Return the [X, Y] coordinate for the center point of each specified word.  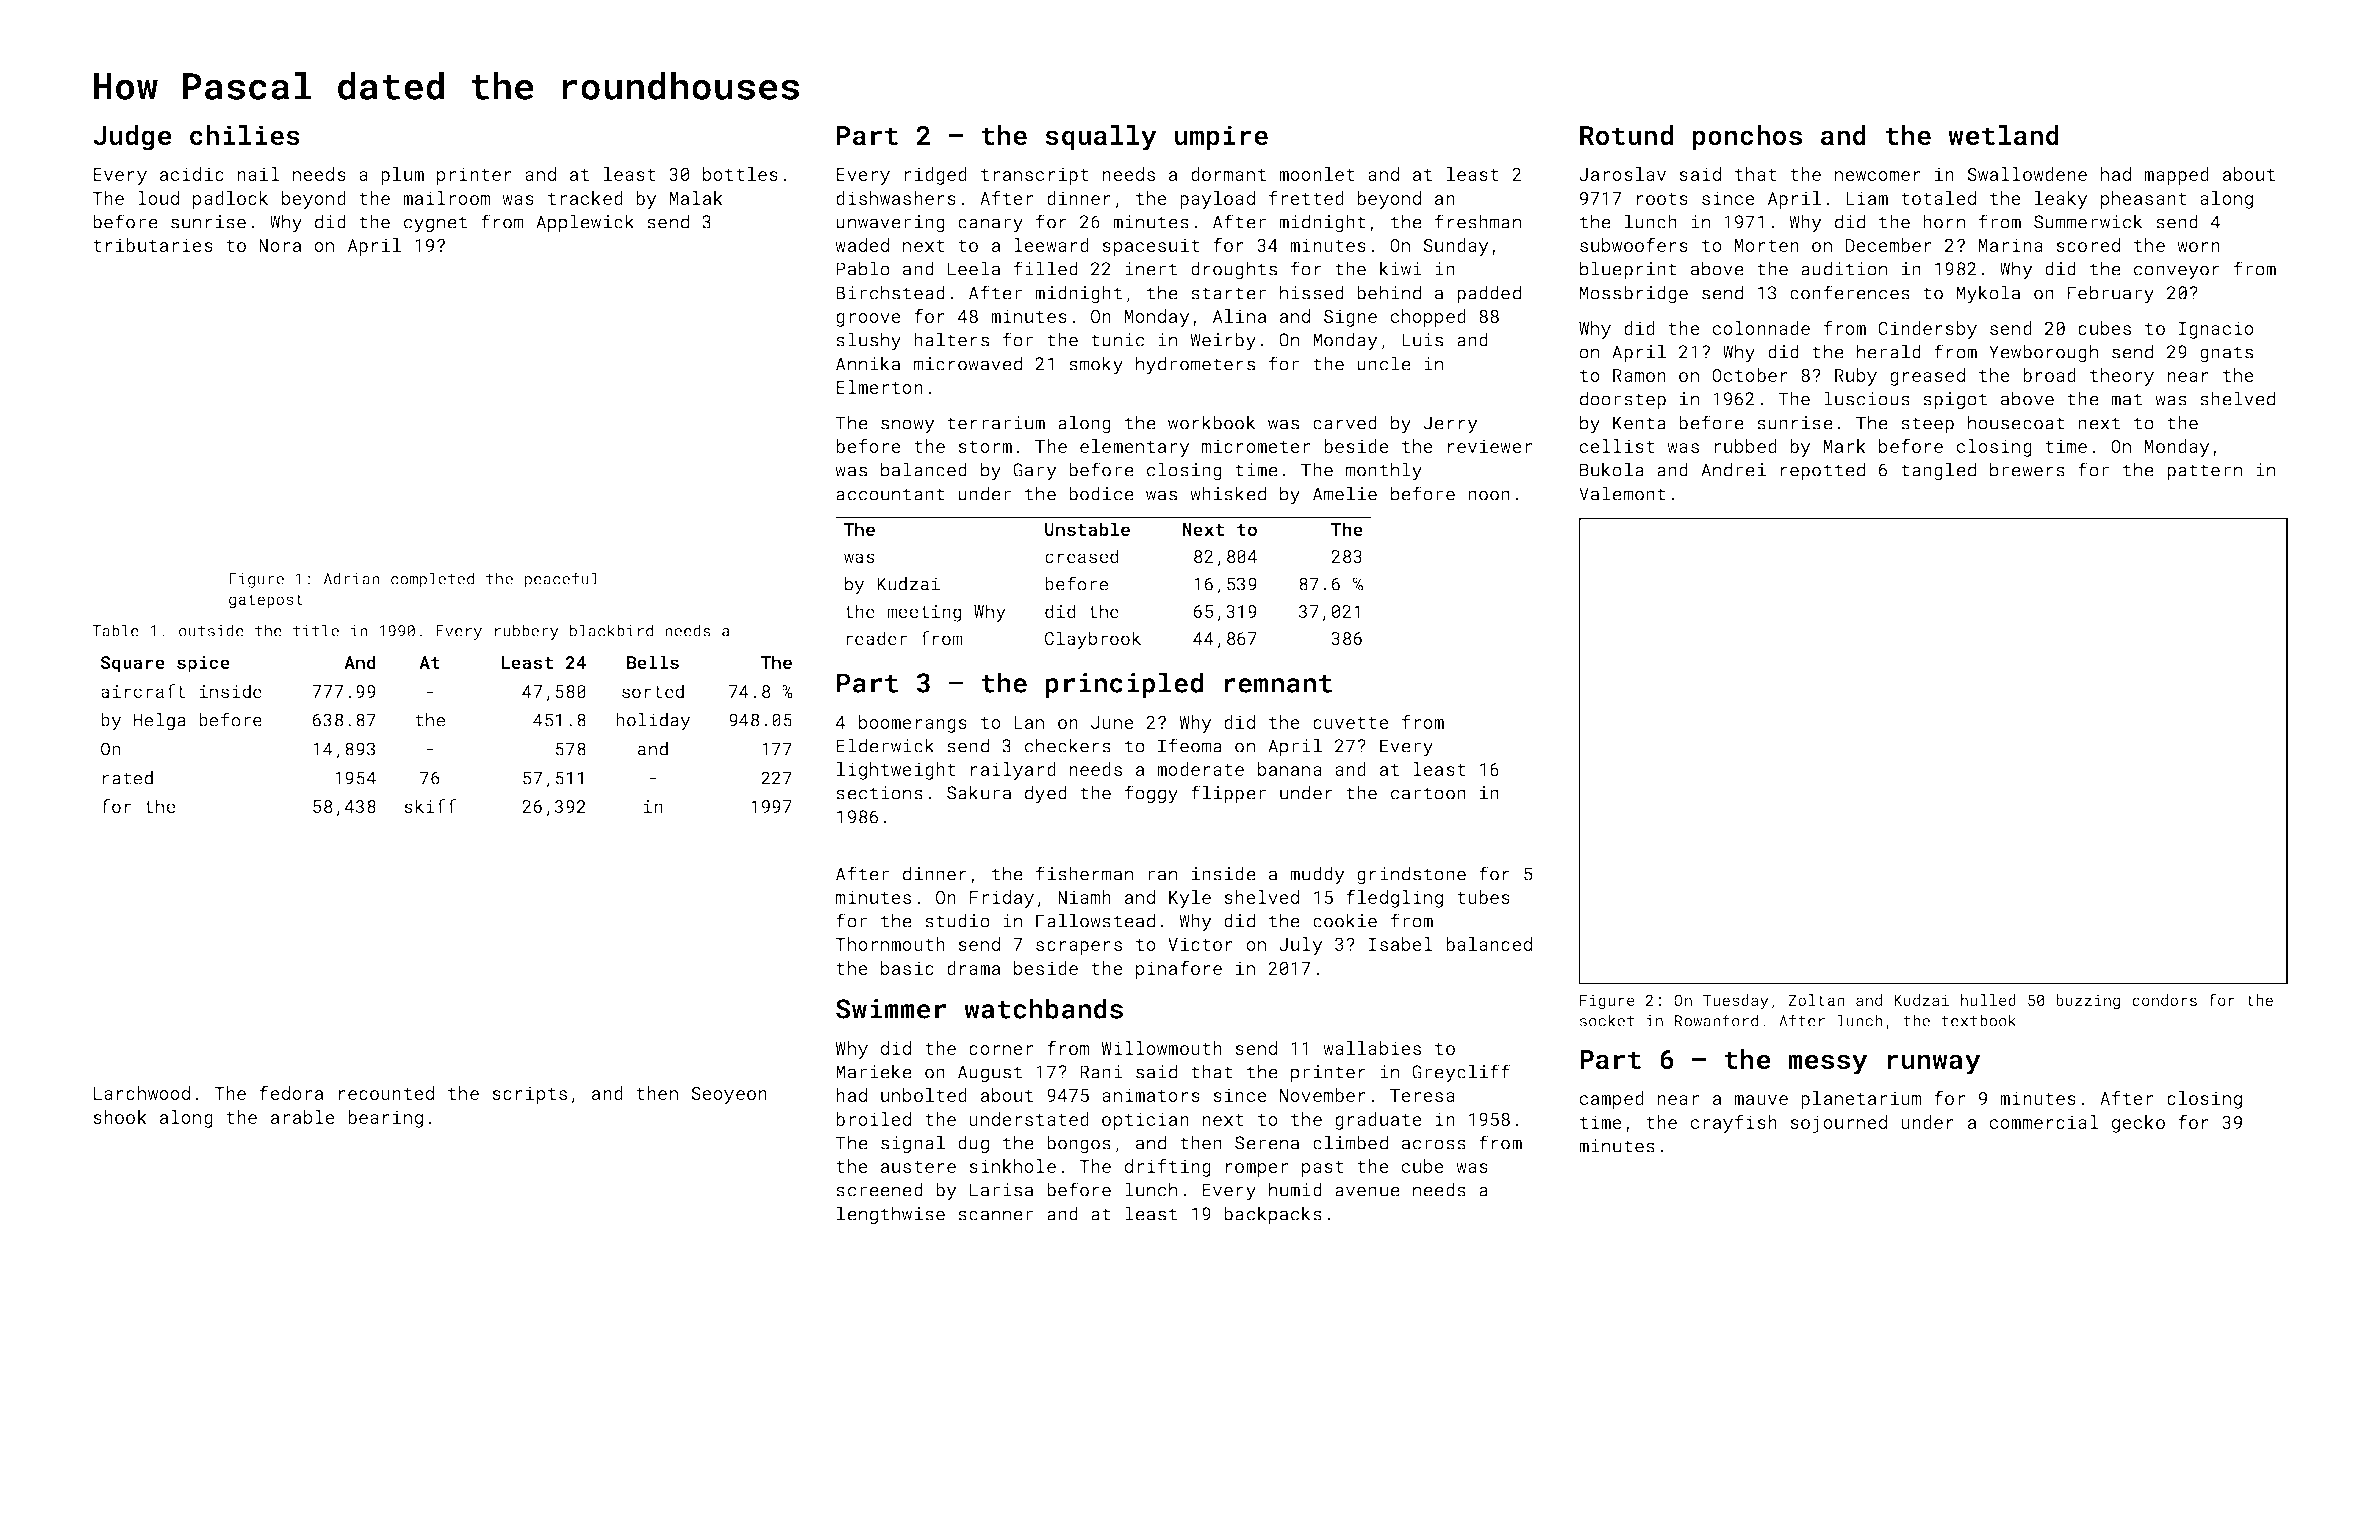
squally [1101, 138]
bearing [385, 1119]
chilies [245, 135]
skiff [430, 806]
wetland [2003, 135]
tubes [1483, 897]
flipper [1228, 794]
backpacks [1273, 1215]
